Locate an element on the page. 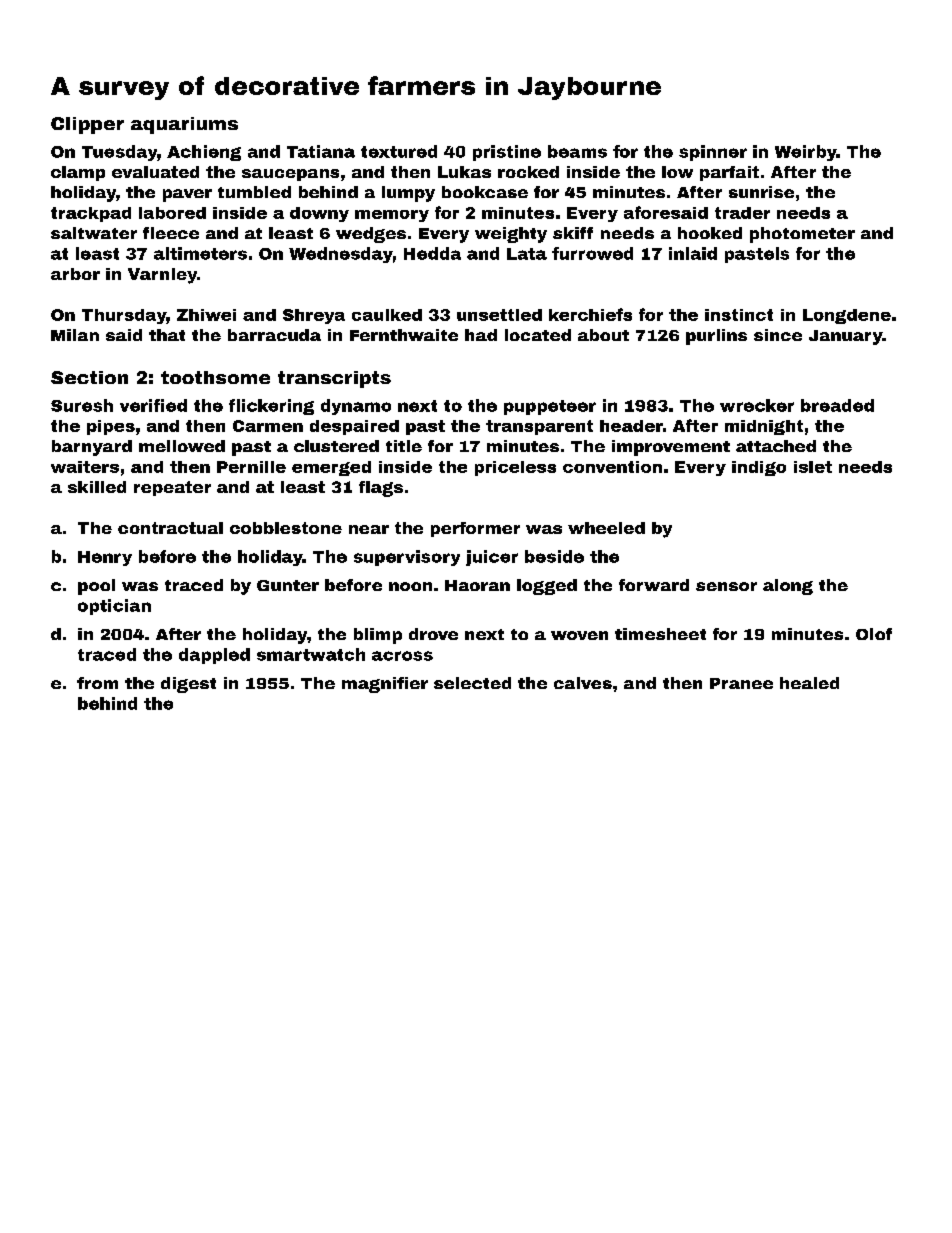 Image resolution: width=952 pixels, height=1233 pixels. rocked is located at coordinates (528, 172).
